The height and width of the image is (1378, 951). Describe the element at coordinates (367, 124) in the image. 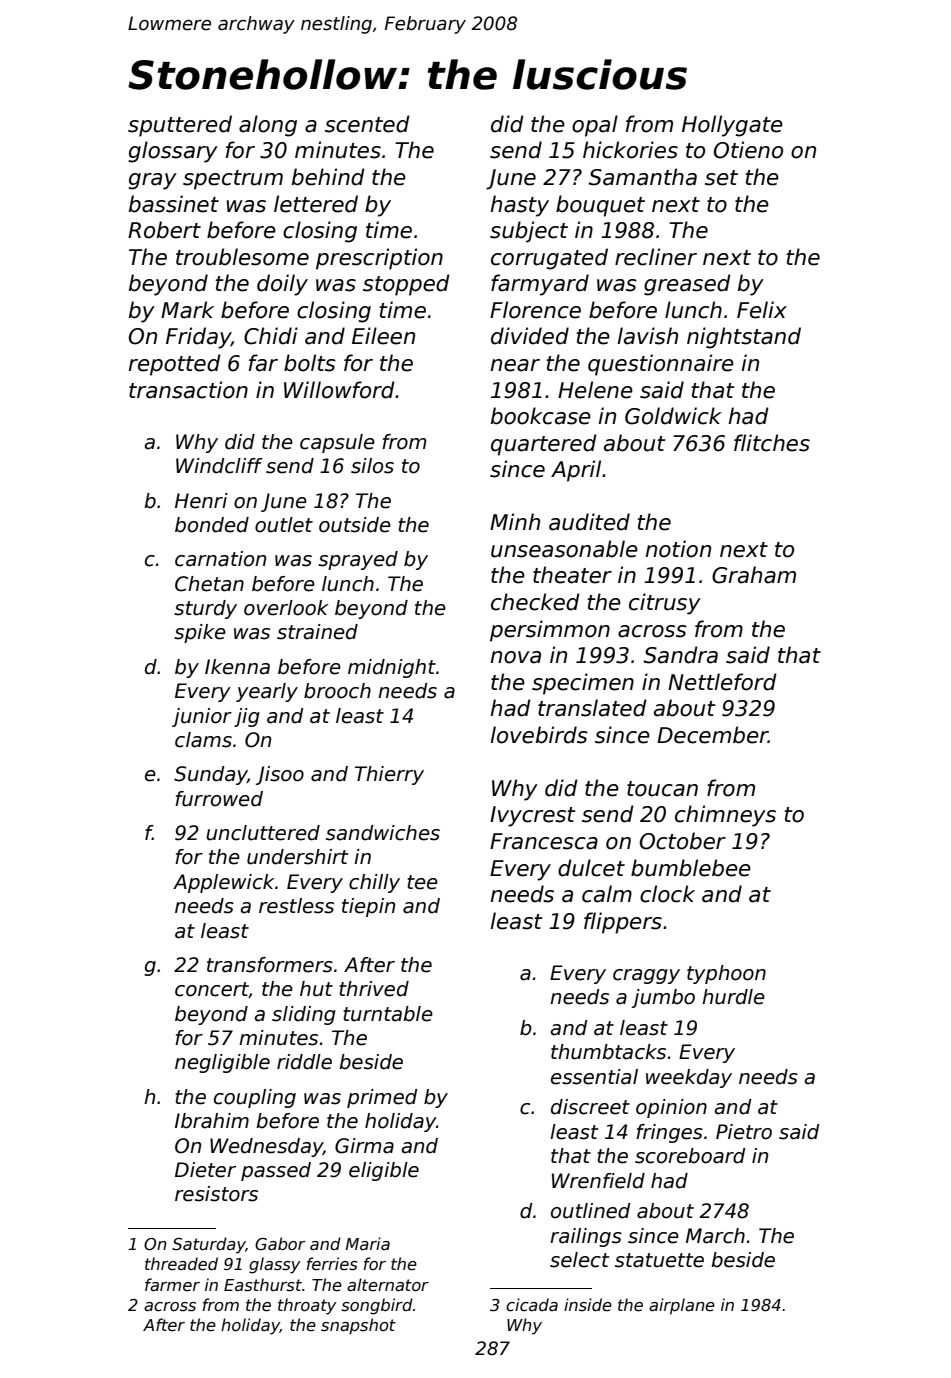

I see `scented` at that location.
